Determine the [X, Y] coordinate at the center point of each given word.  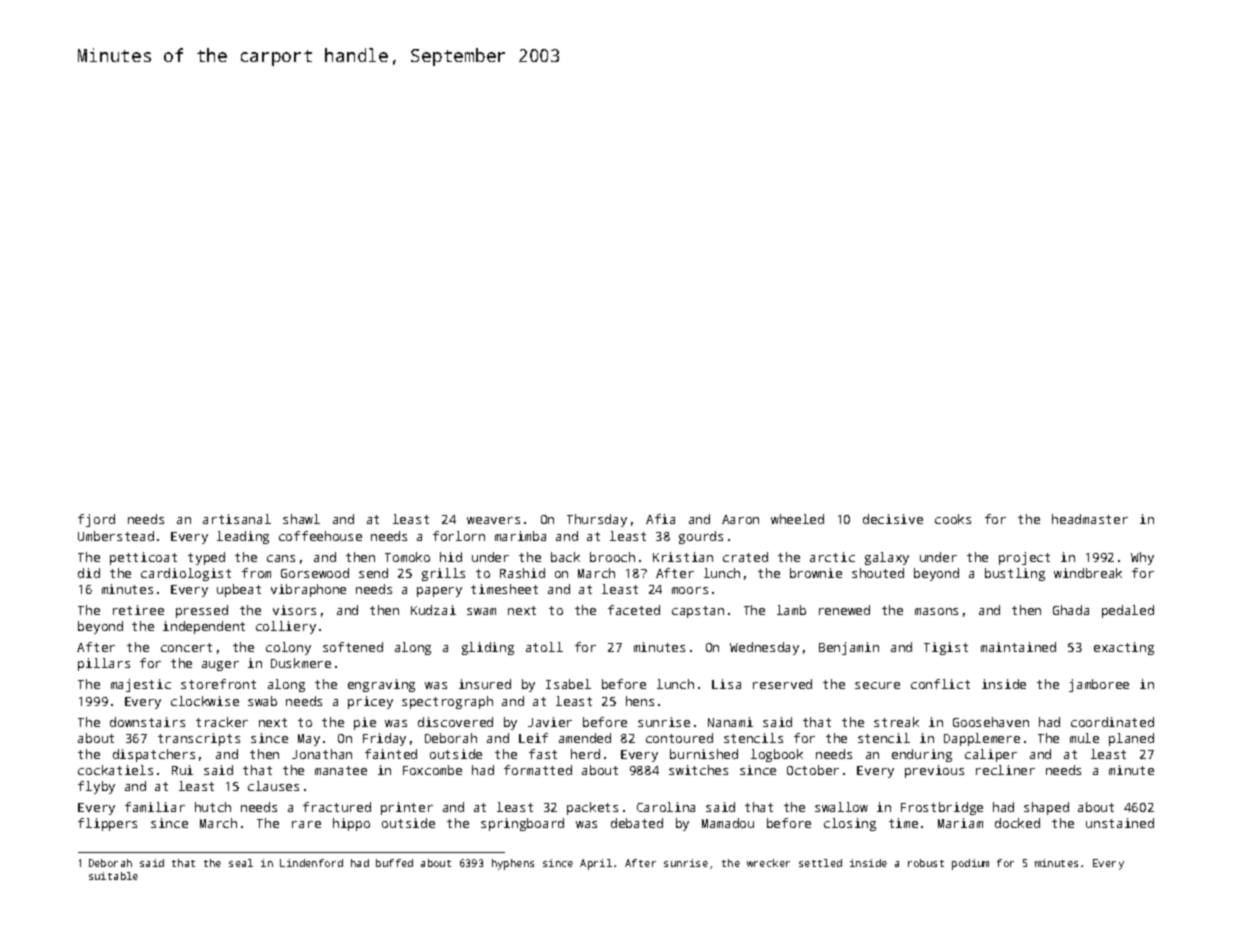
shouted [878, 573]
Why [1142, 558]
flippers [107, 824]
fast [543, 754]
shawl [301, 519]
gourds [701, 537]
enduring [922, 755]
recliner [1005, 770]
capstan [698, 612]
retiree [138, 610]
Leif [533, 738]
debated [637, 823]
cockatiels [115, 770]
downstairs [147, 722]
